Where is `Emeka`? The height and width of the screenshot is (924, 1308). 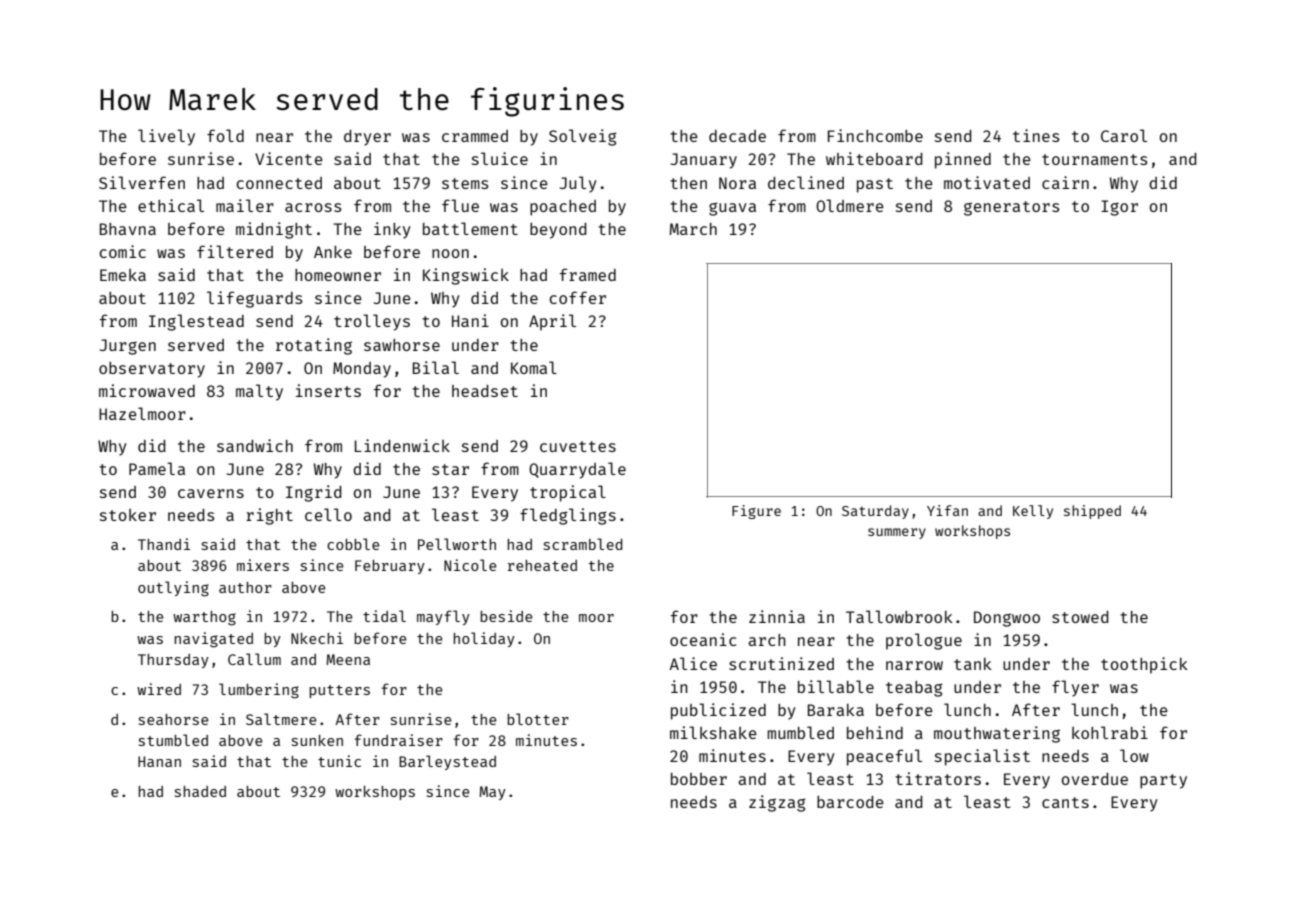 Emeka is located at coordinates (123, 275).
